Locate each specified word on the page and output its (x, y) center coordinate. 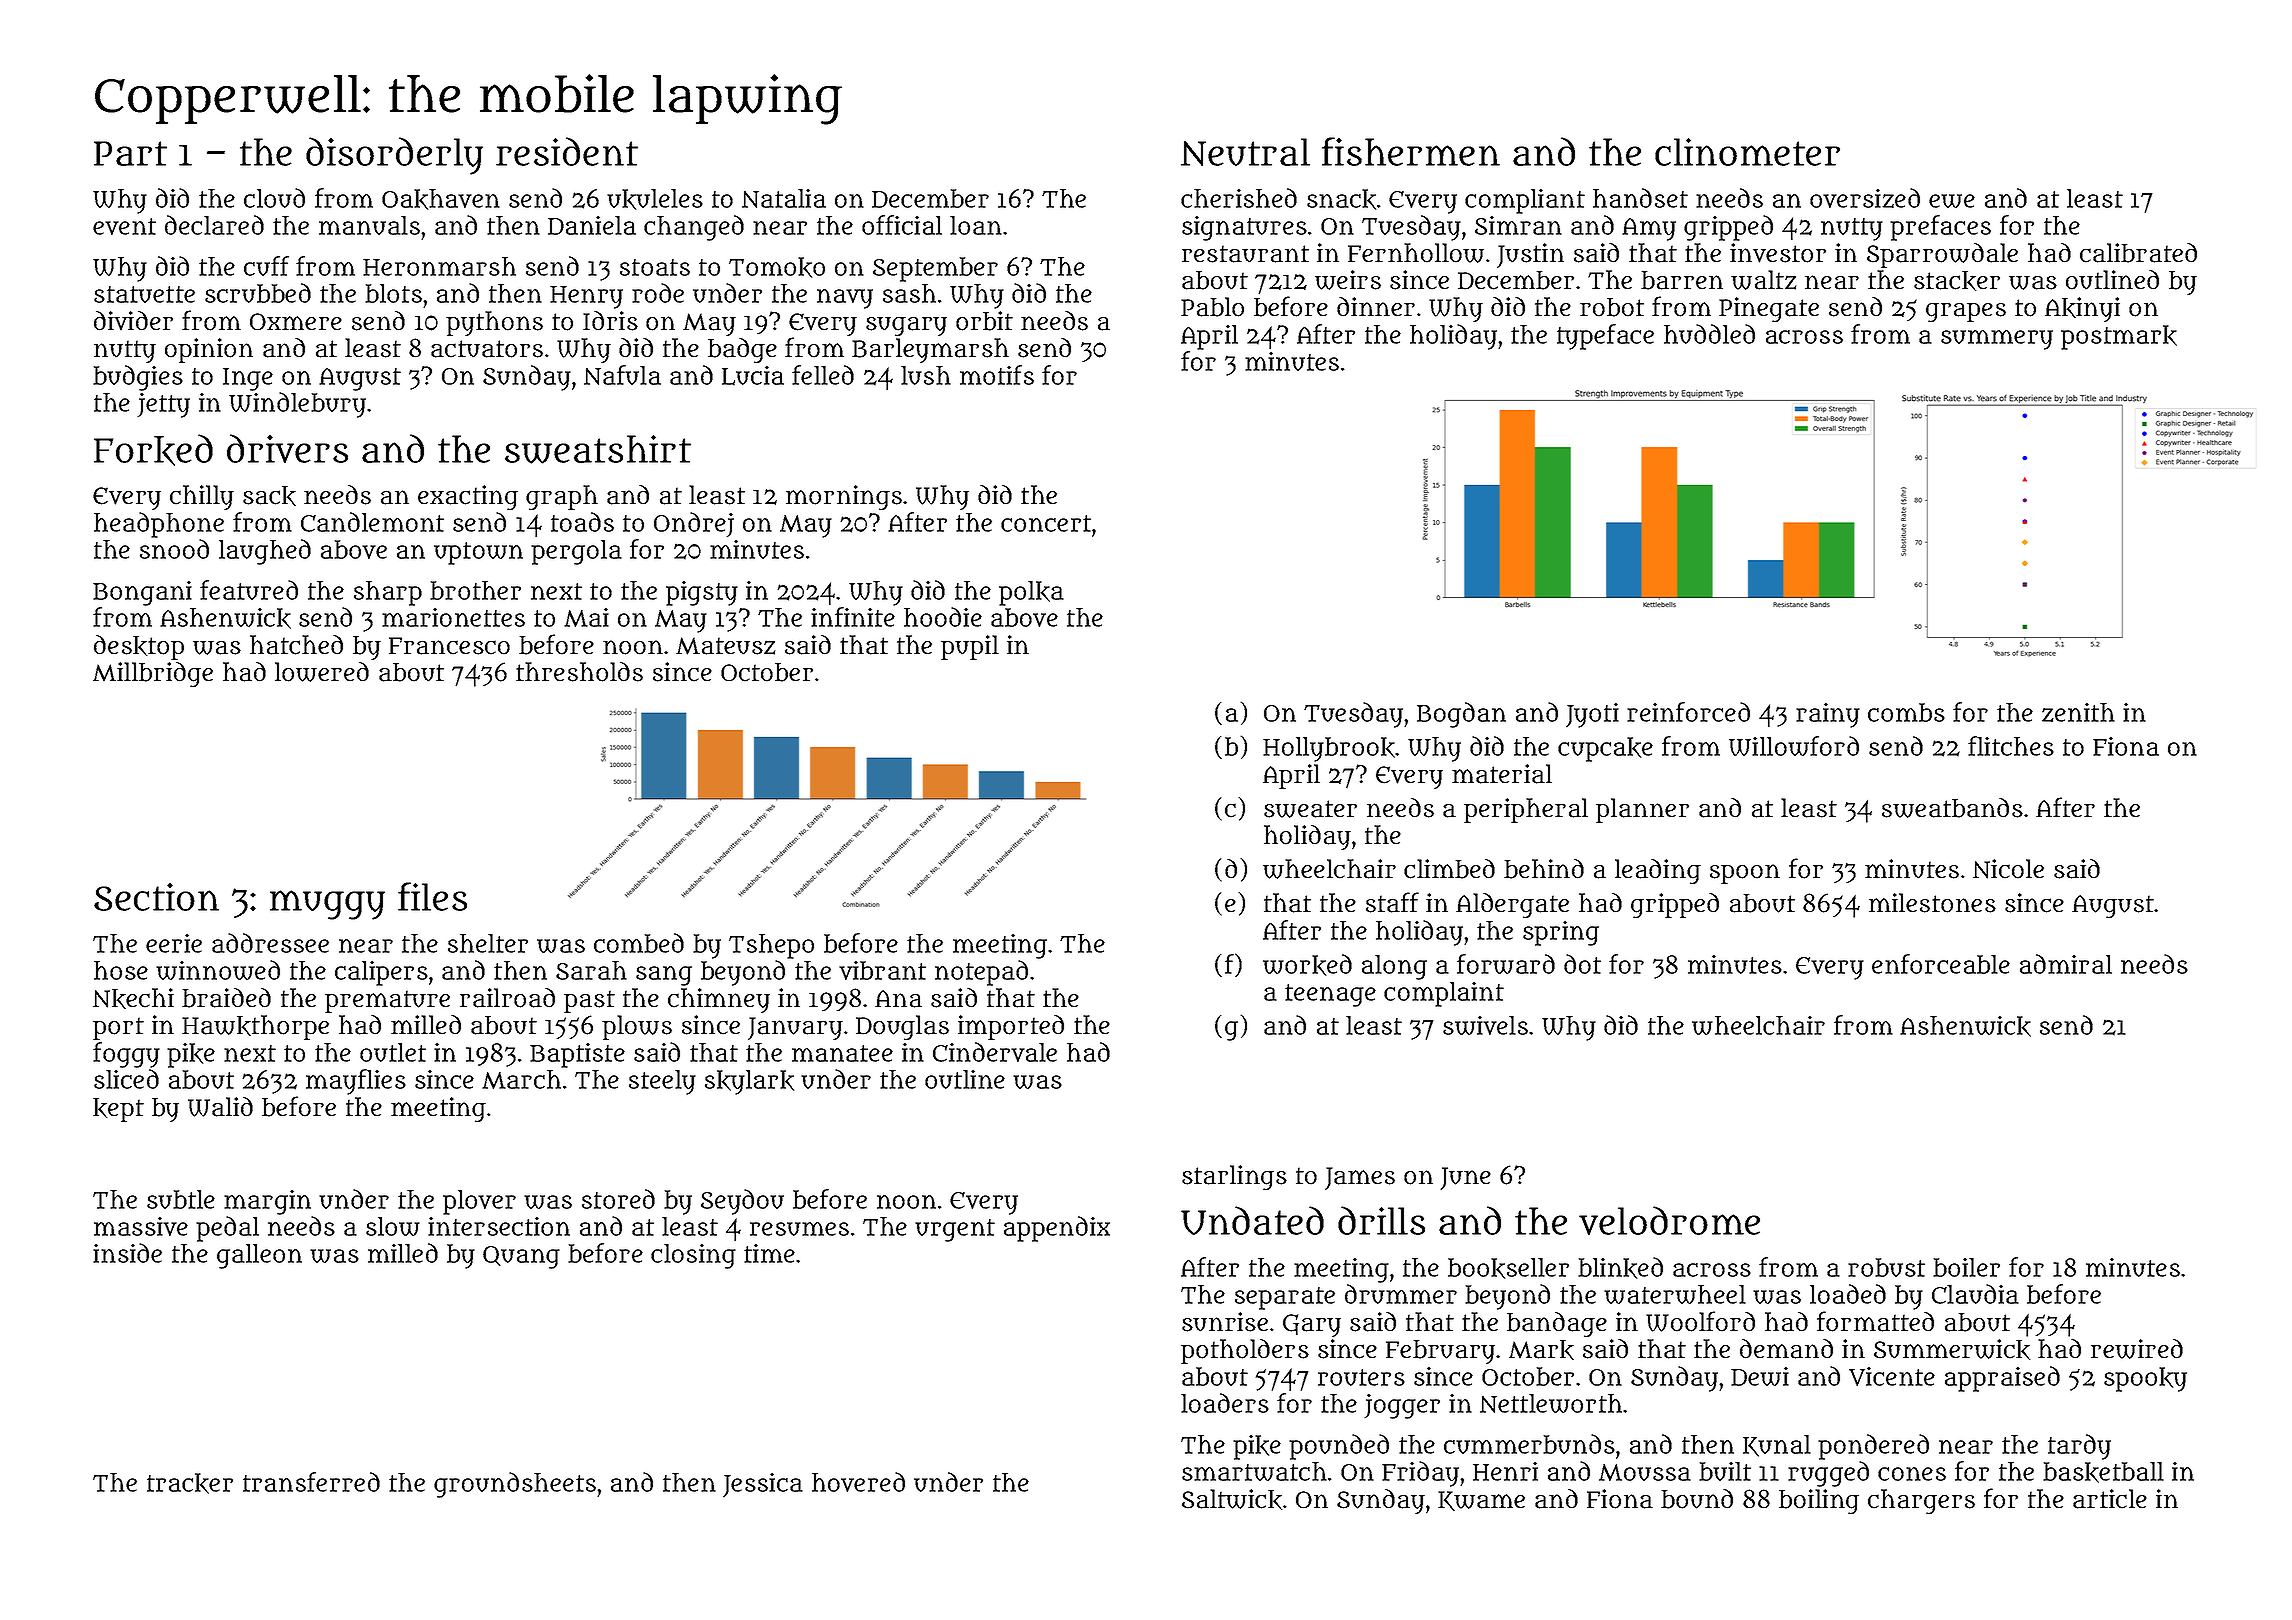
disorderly (394, 156)
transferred (311, 1482)
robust (1886, 1267)
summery (1997, 339)
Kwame (1481, 1501)
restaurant (1245, 254)
